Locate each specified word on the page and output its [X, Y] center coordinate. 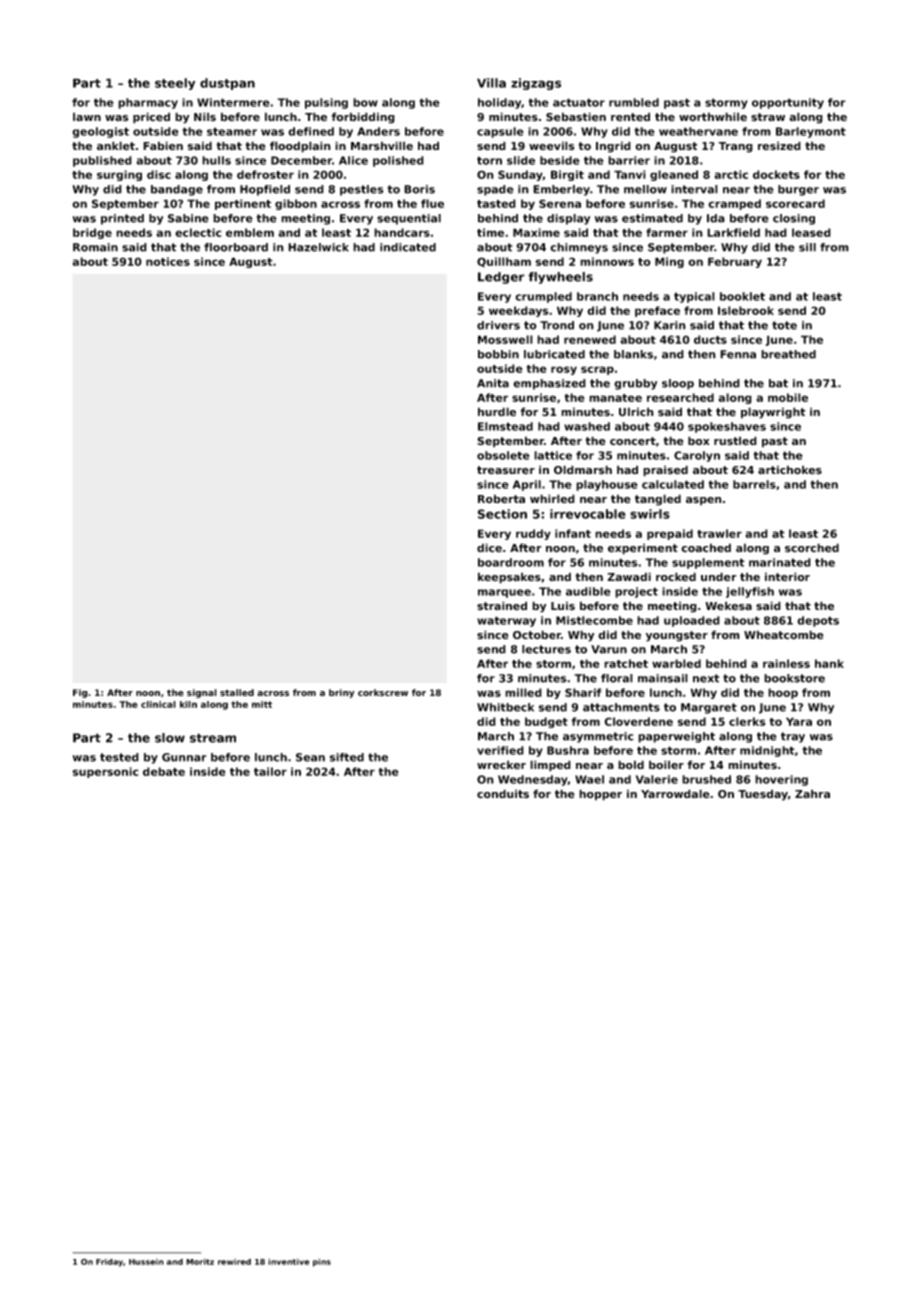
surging [119, 175]
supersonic [105, 772]
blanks [633, 354]
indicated [408, 247]
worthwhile [713, 116]
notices [168, 261]
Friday [109, 1262]
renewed [590, 339]
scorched [812, 548]
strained [502, 606]
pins [322, 1262]
